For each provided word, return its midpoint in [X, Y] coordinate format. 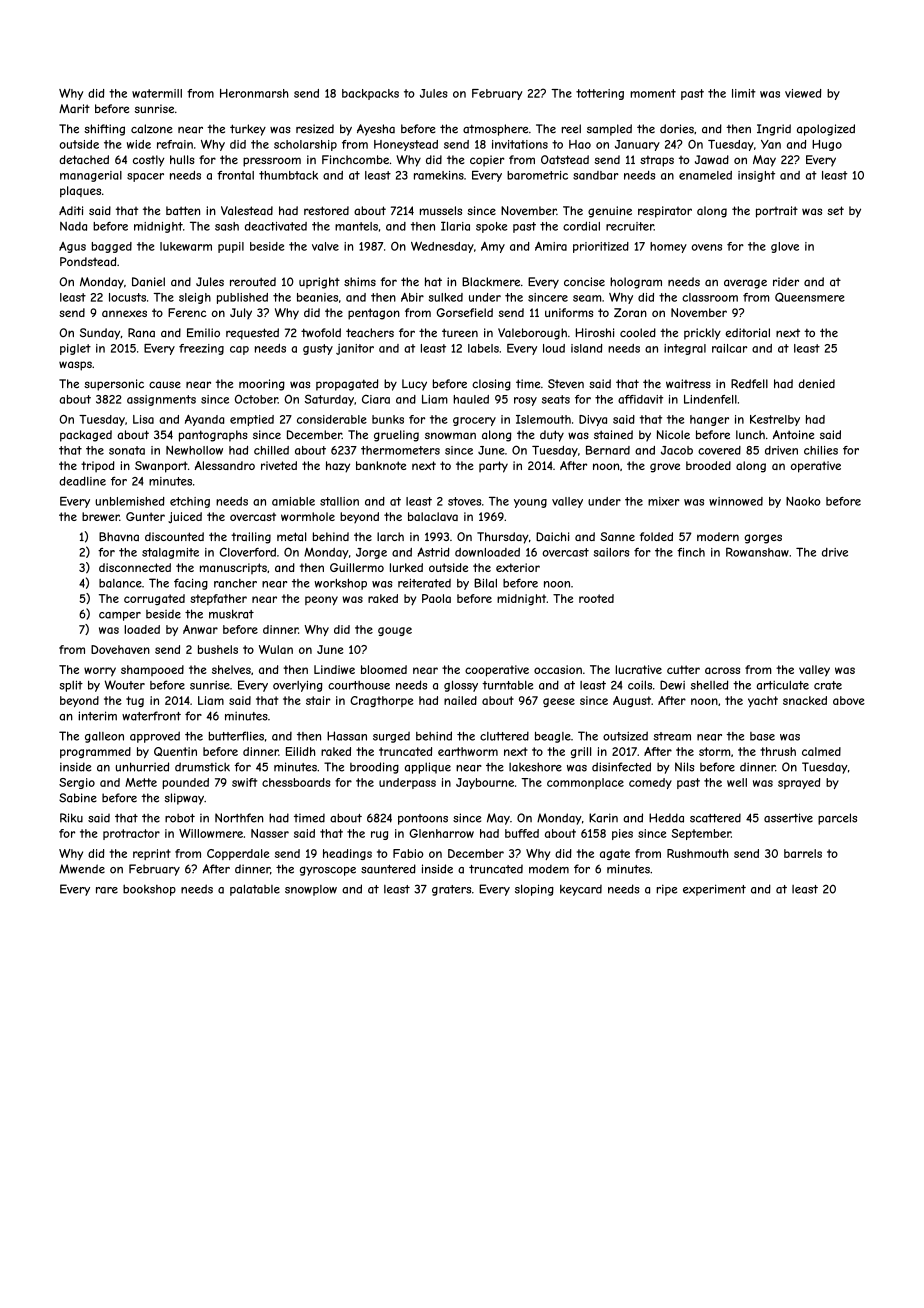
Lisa [143, 419]
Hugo [827, 145]
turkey [248, 130]
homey [668, 247]
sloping [534, 890]
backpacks [370, 94]
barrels [803, 853]
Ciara [376, 399]
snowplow [311, 890]
